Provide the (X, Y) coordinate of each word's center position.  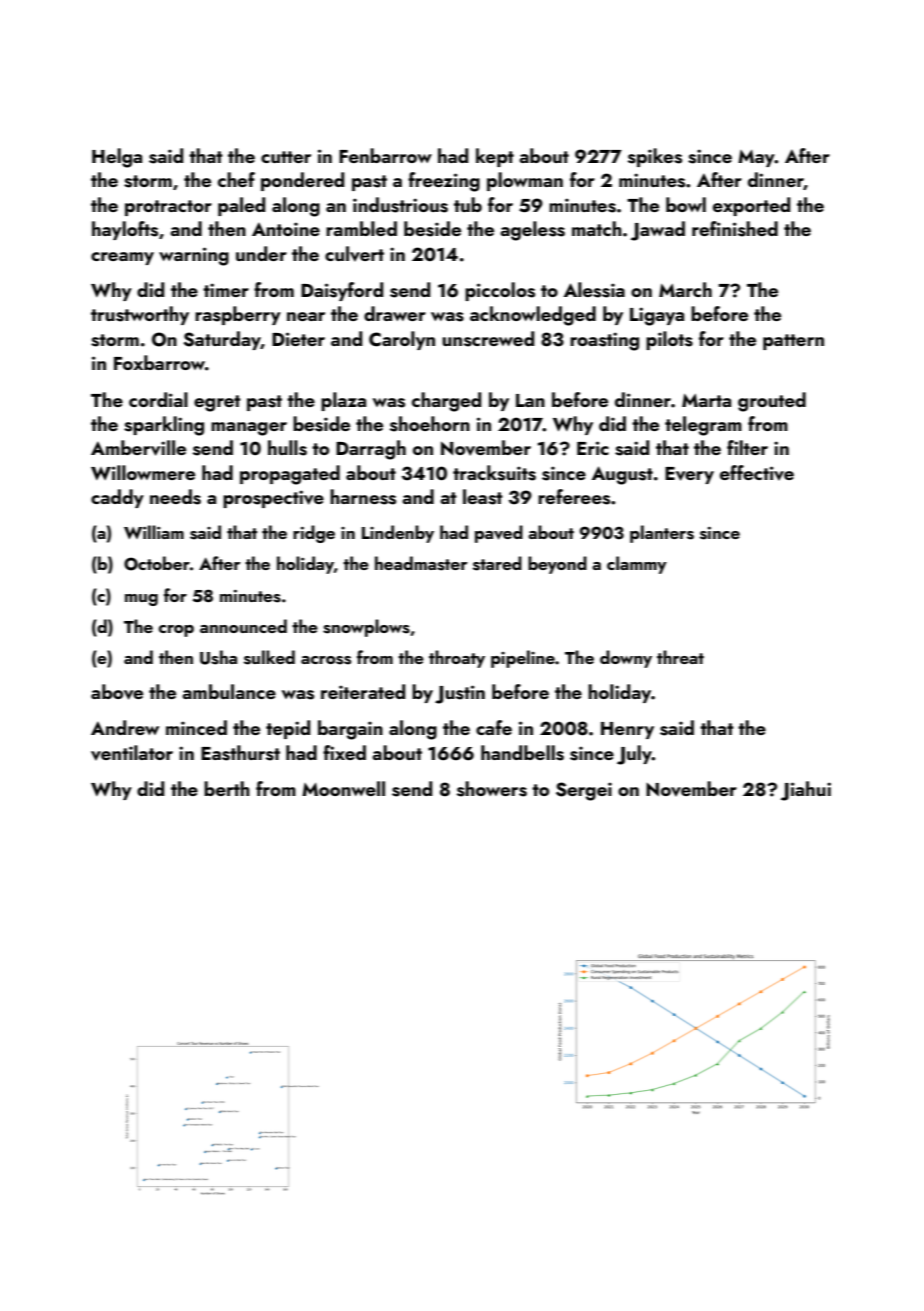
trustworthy (140, 315)
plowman (525, 181)
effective (757, 473)
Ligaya (657, 316)
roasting (604, 341)
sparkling (164, 426)
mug (141, 600)
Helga (117, 158)
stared (497, 563)
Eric (593, 448)
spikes (655, 157)
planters (662, 534)
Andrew (125, 727)
